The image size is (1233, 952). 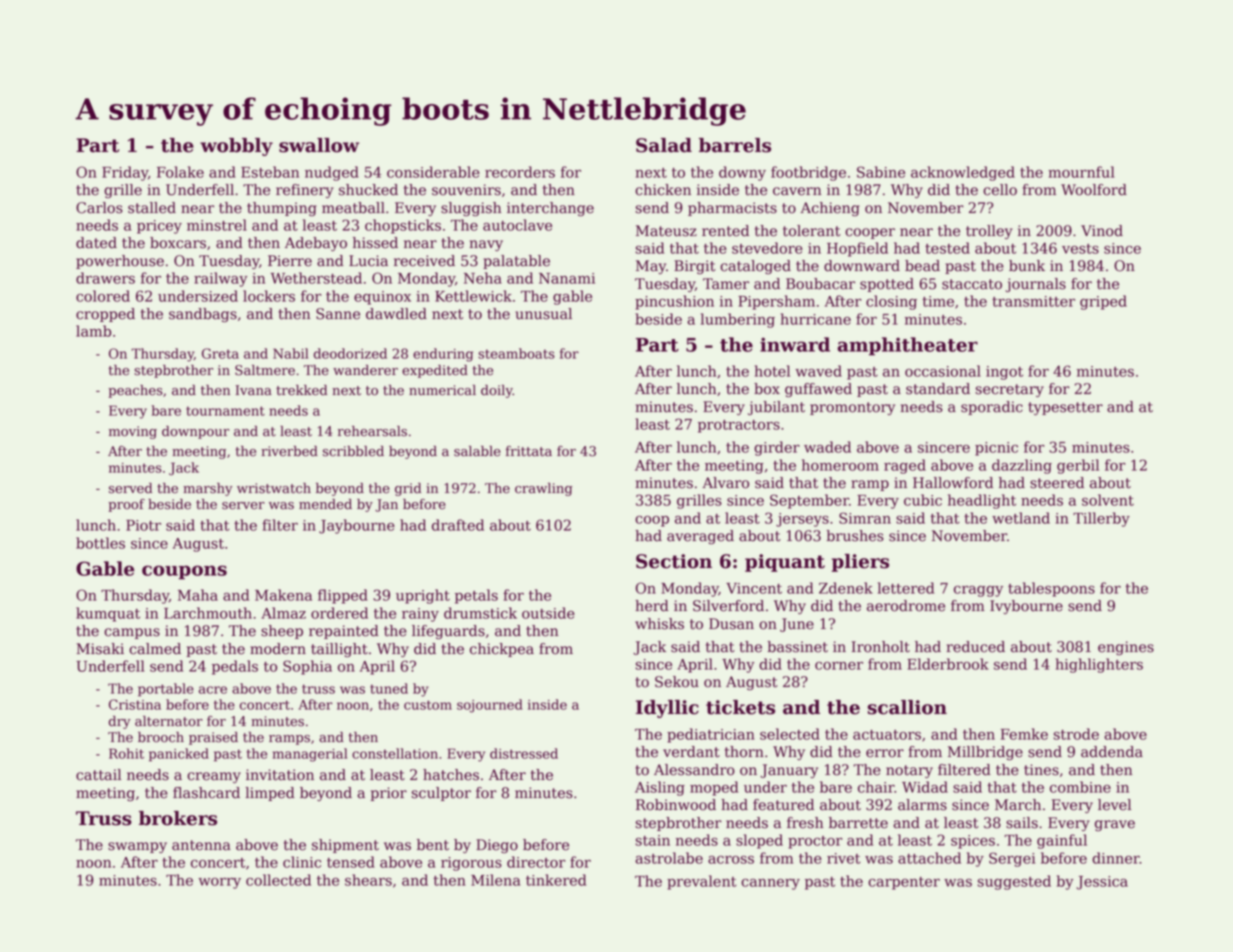 What do you see at coordinates (973, 842) in the screenshot?
I see `spices` at bounding box center [973, 842].
